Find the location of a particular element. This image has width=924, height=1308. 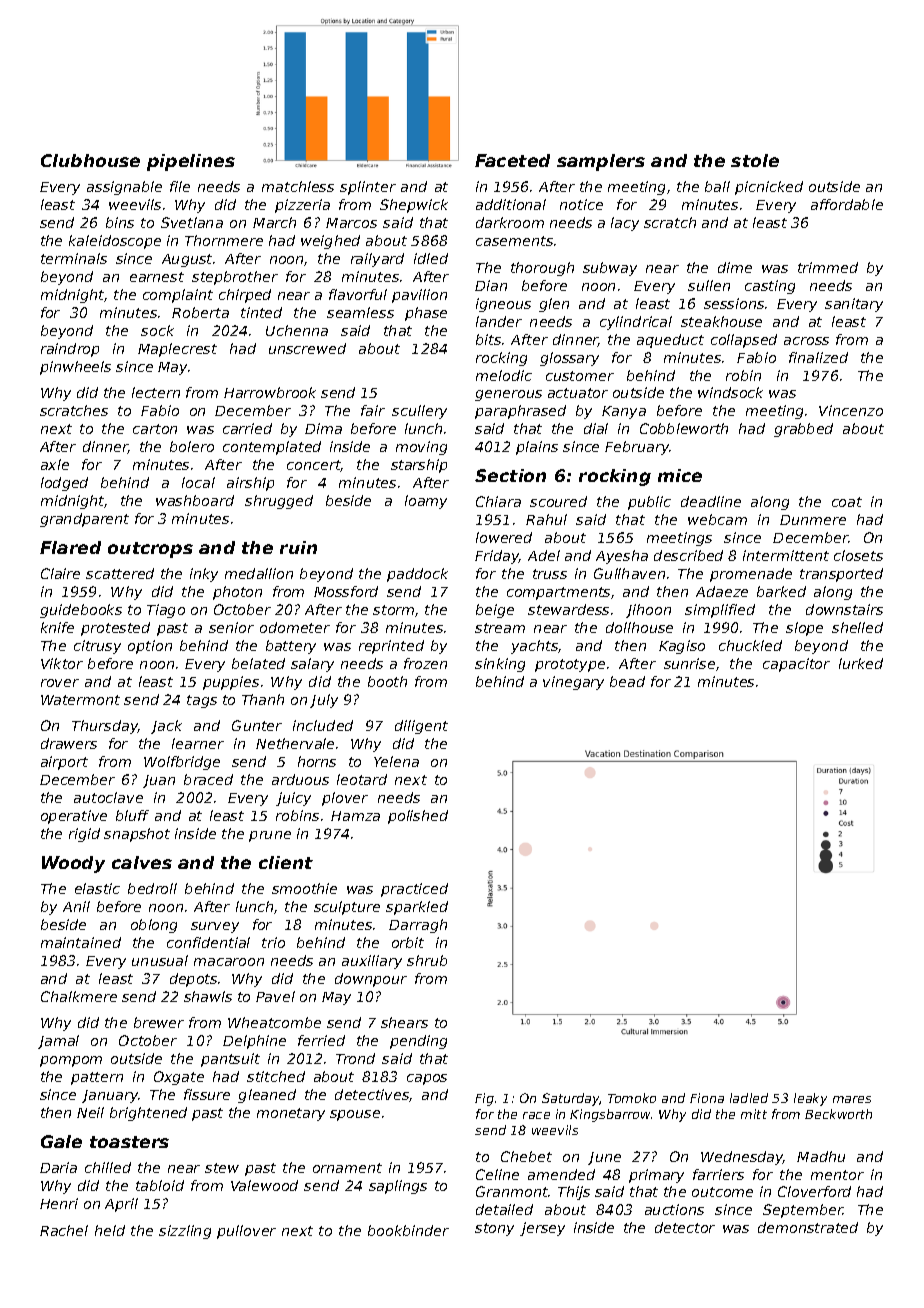

Kagiso is located at coordinates (682, 647).
